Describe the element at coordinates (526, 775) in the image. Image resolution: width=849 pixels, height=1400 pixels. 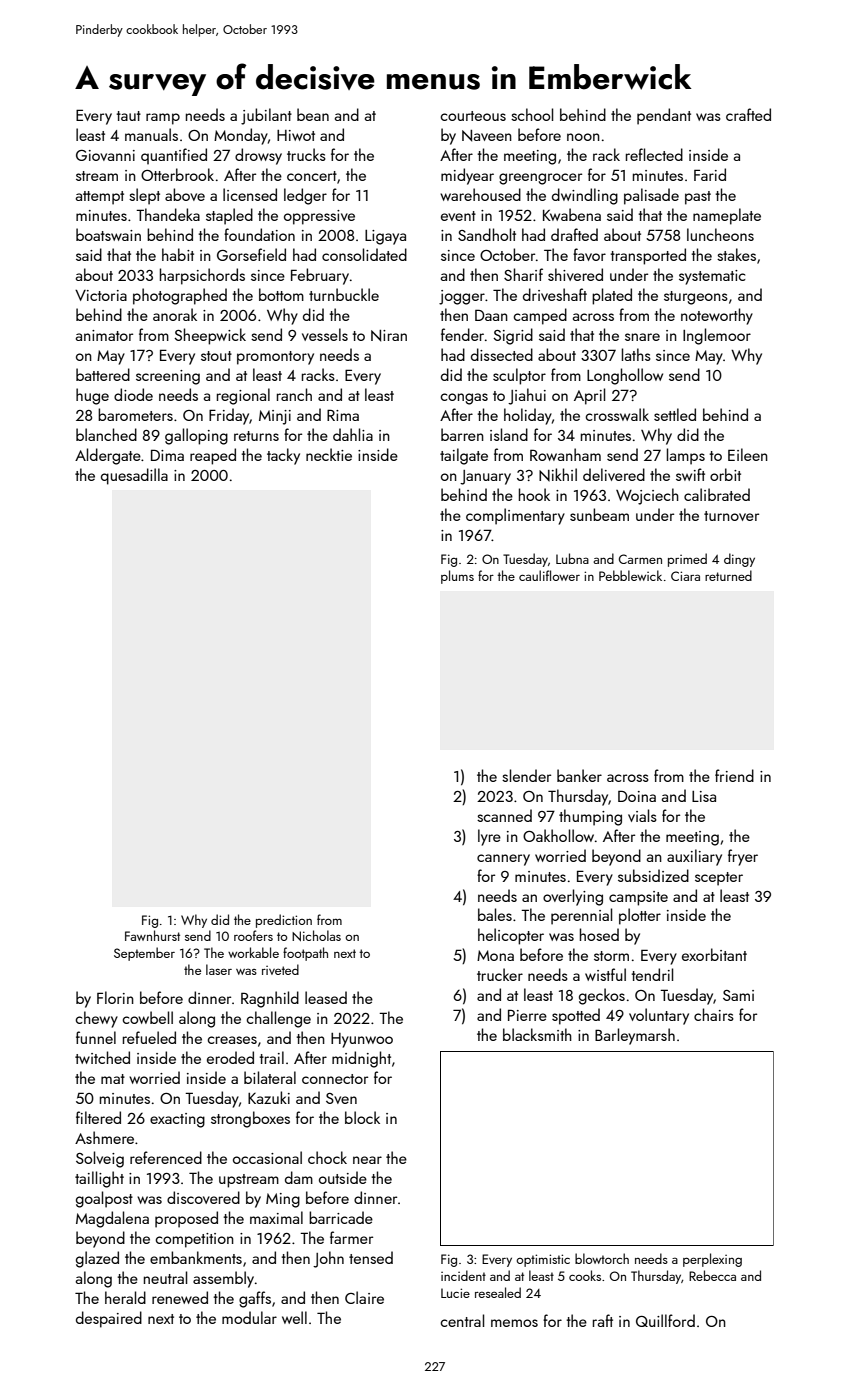
I see `slender` at that location.
